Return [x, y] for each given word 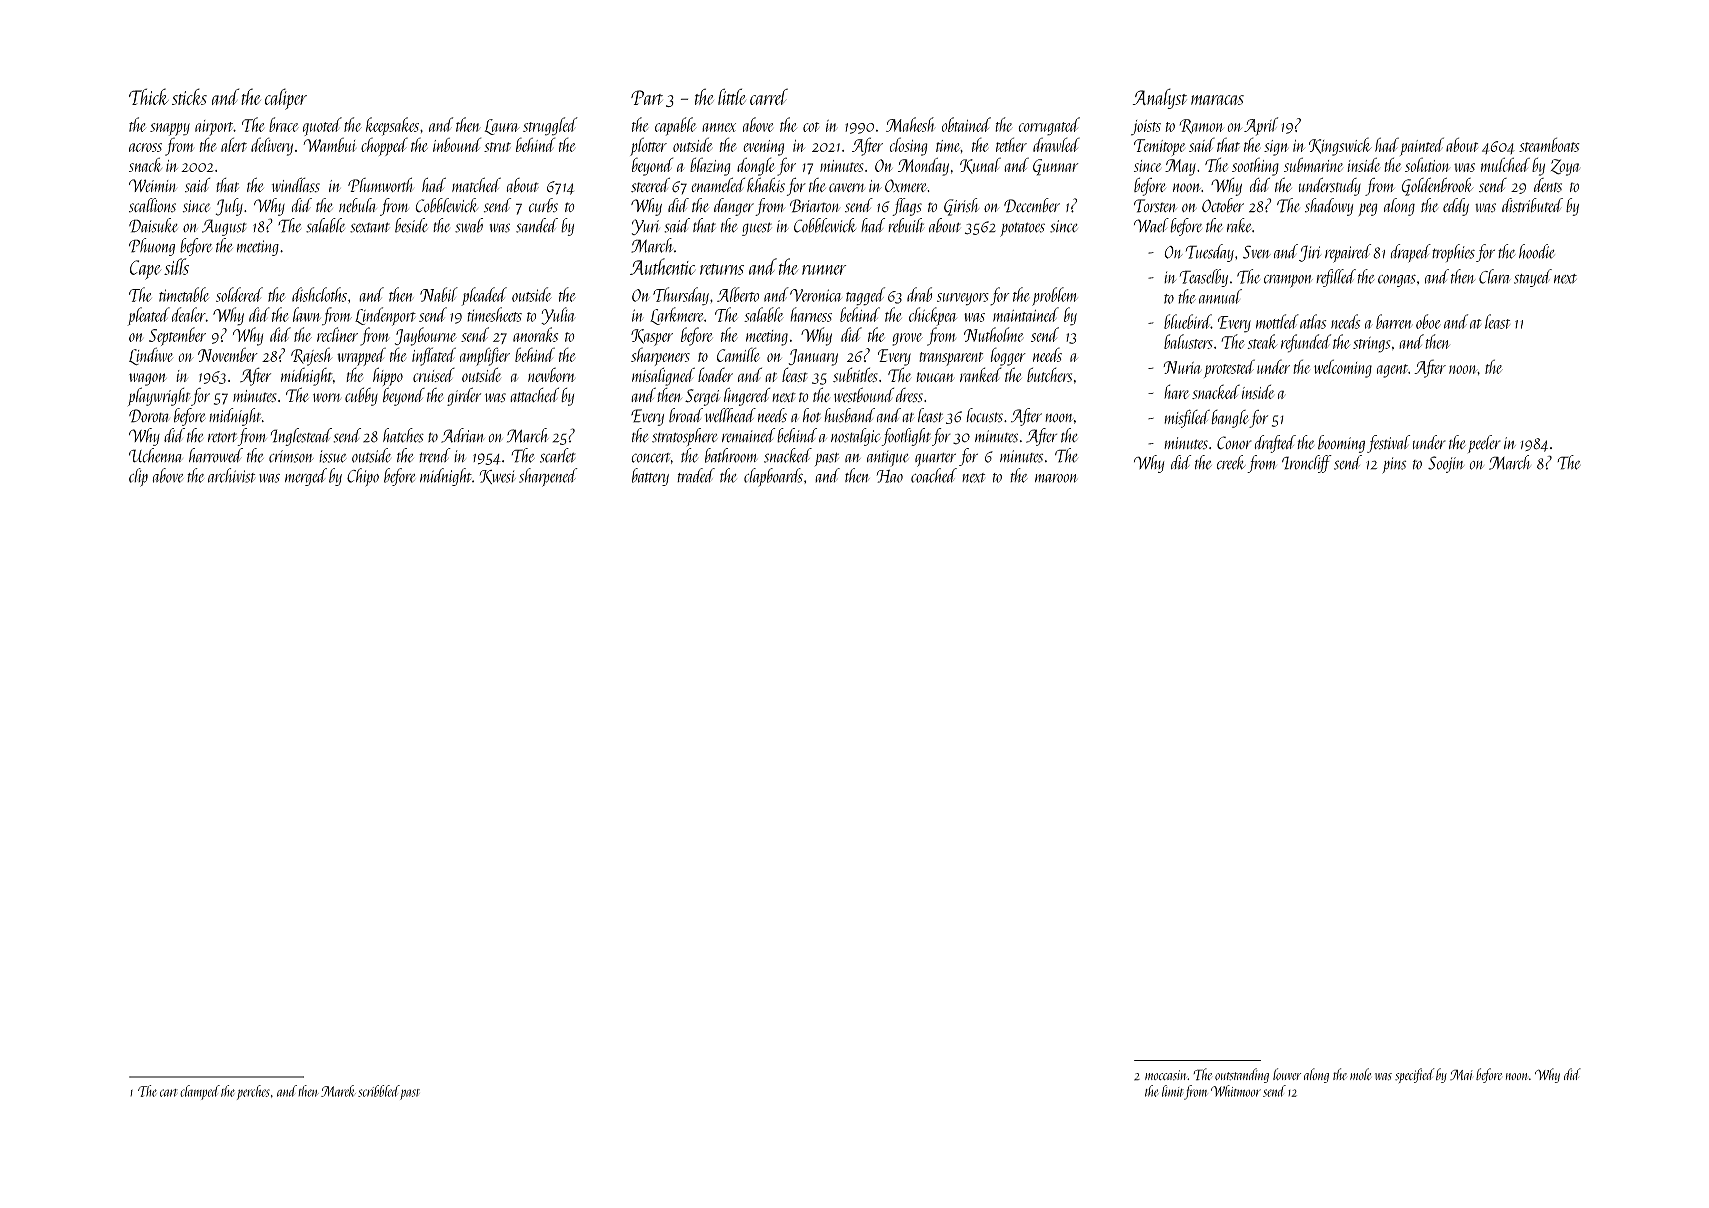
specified [1415, 1075]
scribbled [379, 1091]
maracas [1217, 100]
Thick [149, 96]
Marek [338, 1091]
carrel [769, 96]
